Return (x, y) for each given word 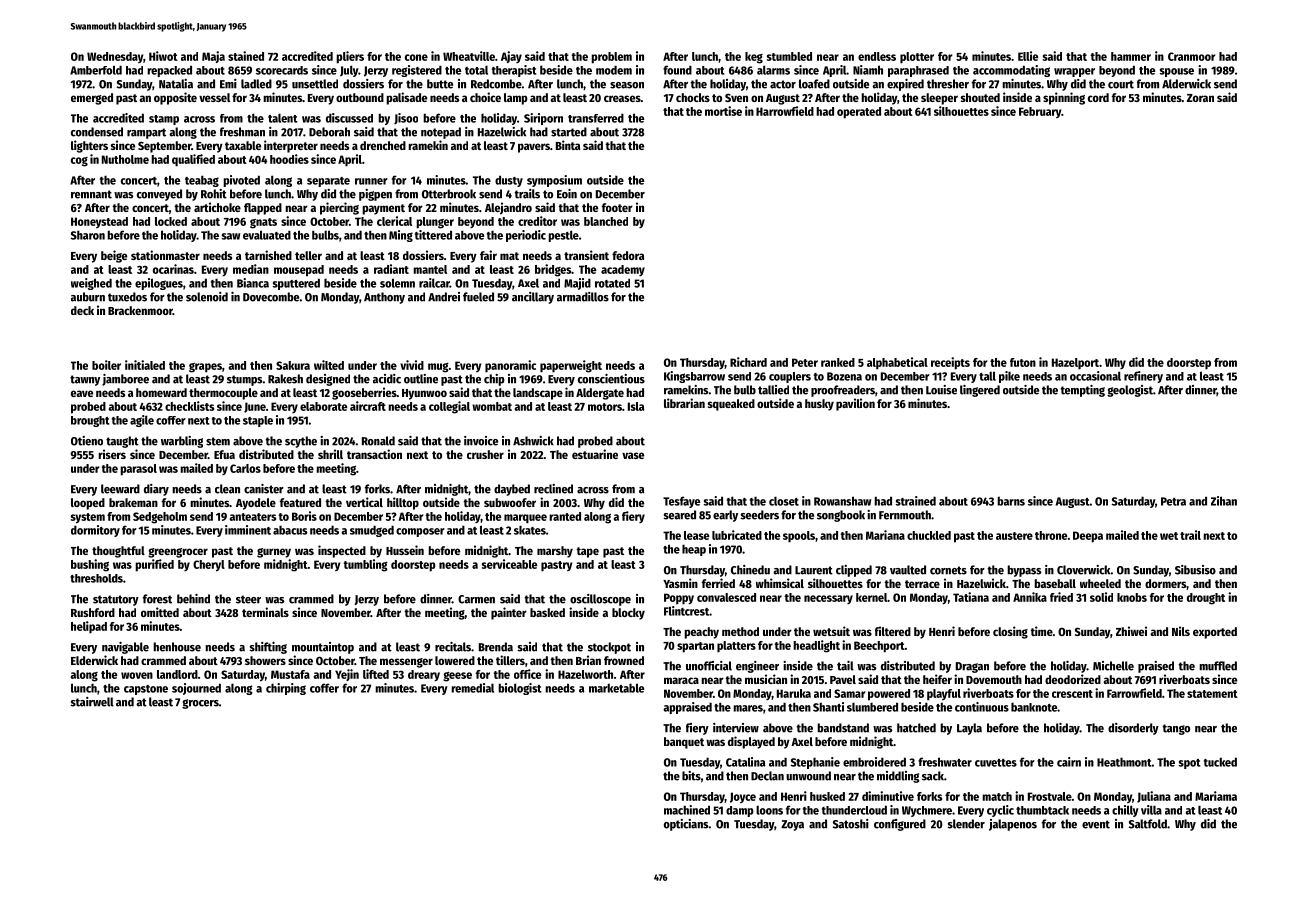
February (1040, 112)
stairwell (92, 702)
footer (617, 207)
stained (246, 56)
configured (900, 825)
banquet (684, 743)
